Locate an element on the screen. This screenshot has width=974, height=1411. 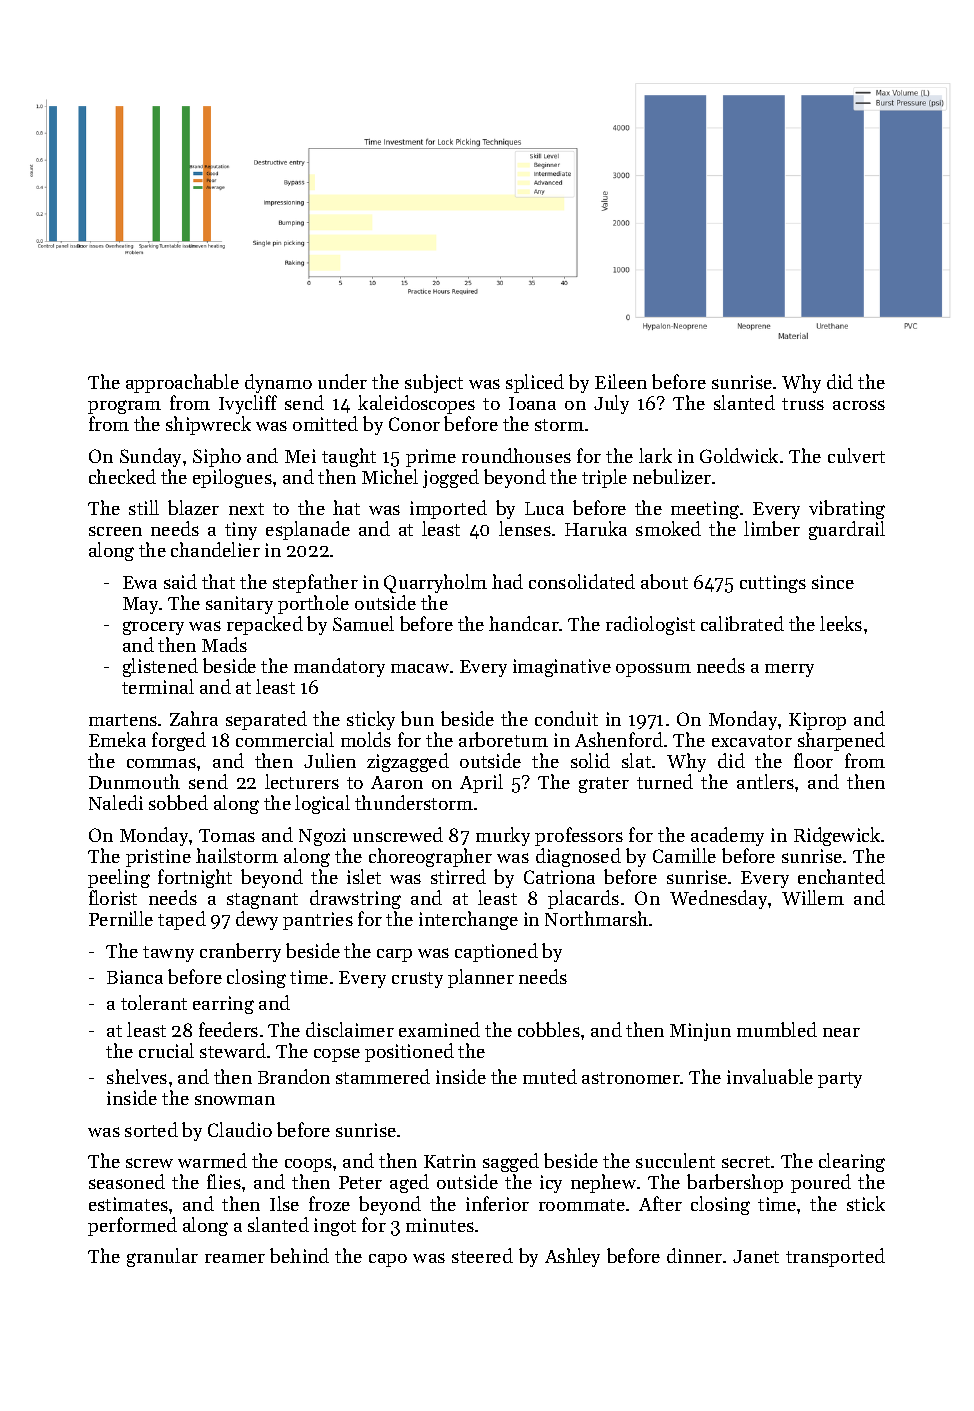
conduit is located at coordinates (566, 718).
